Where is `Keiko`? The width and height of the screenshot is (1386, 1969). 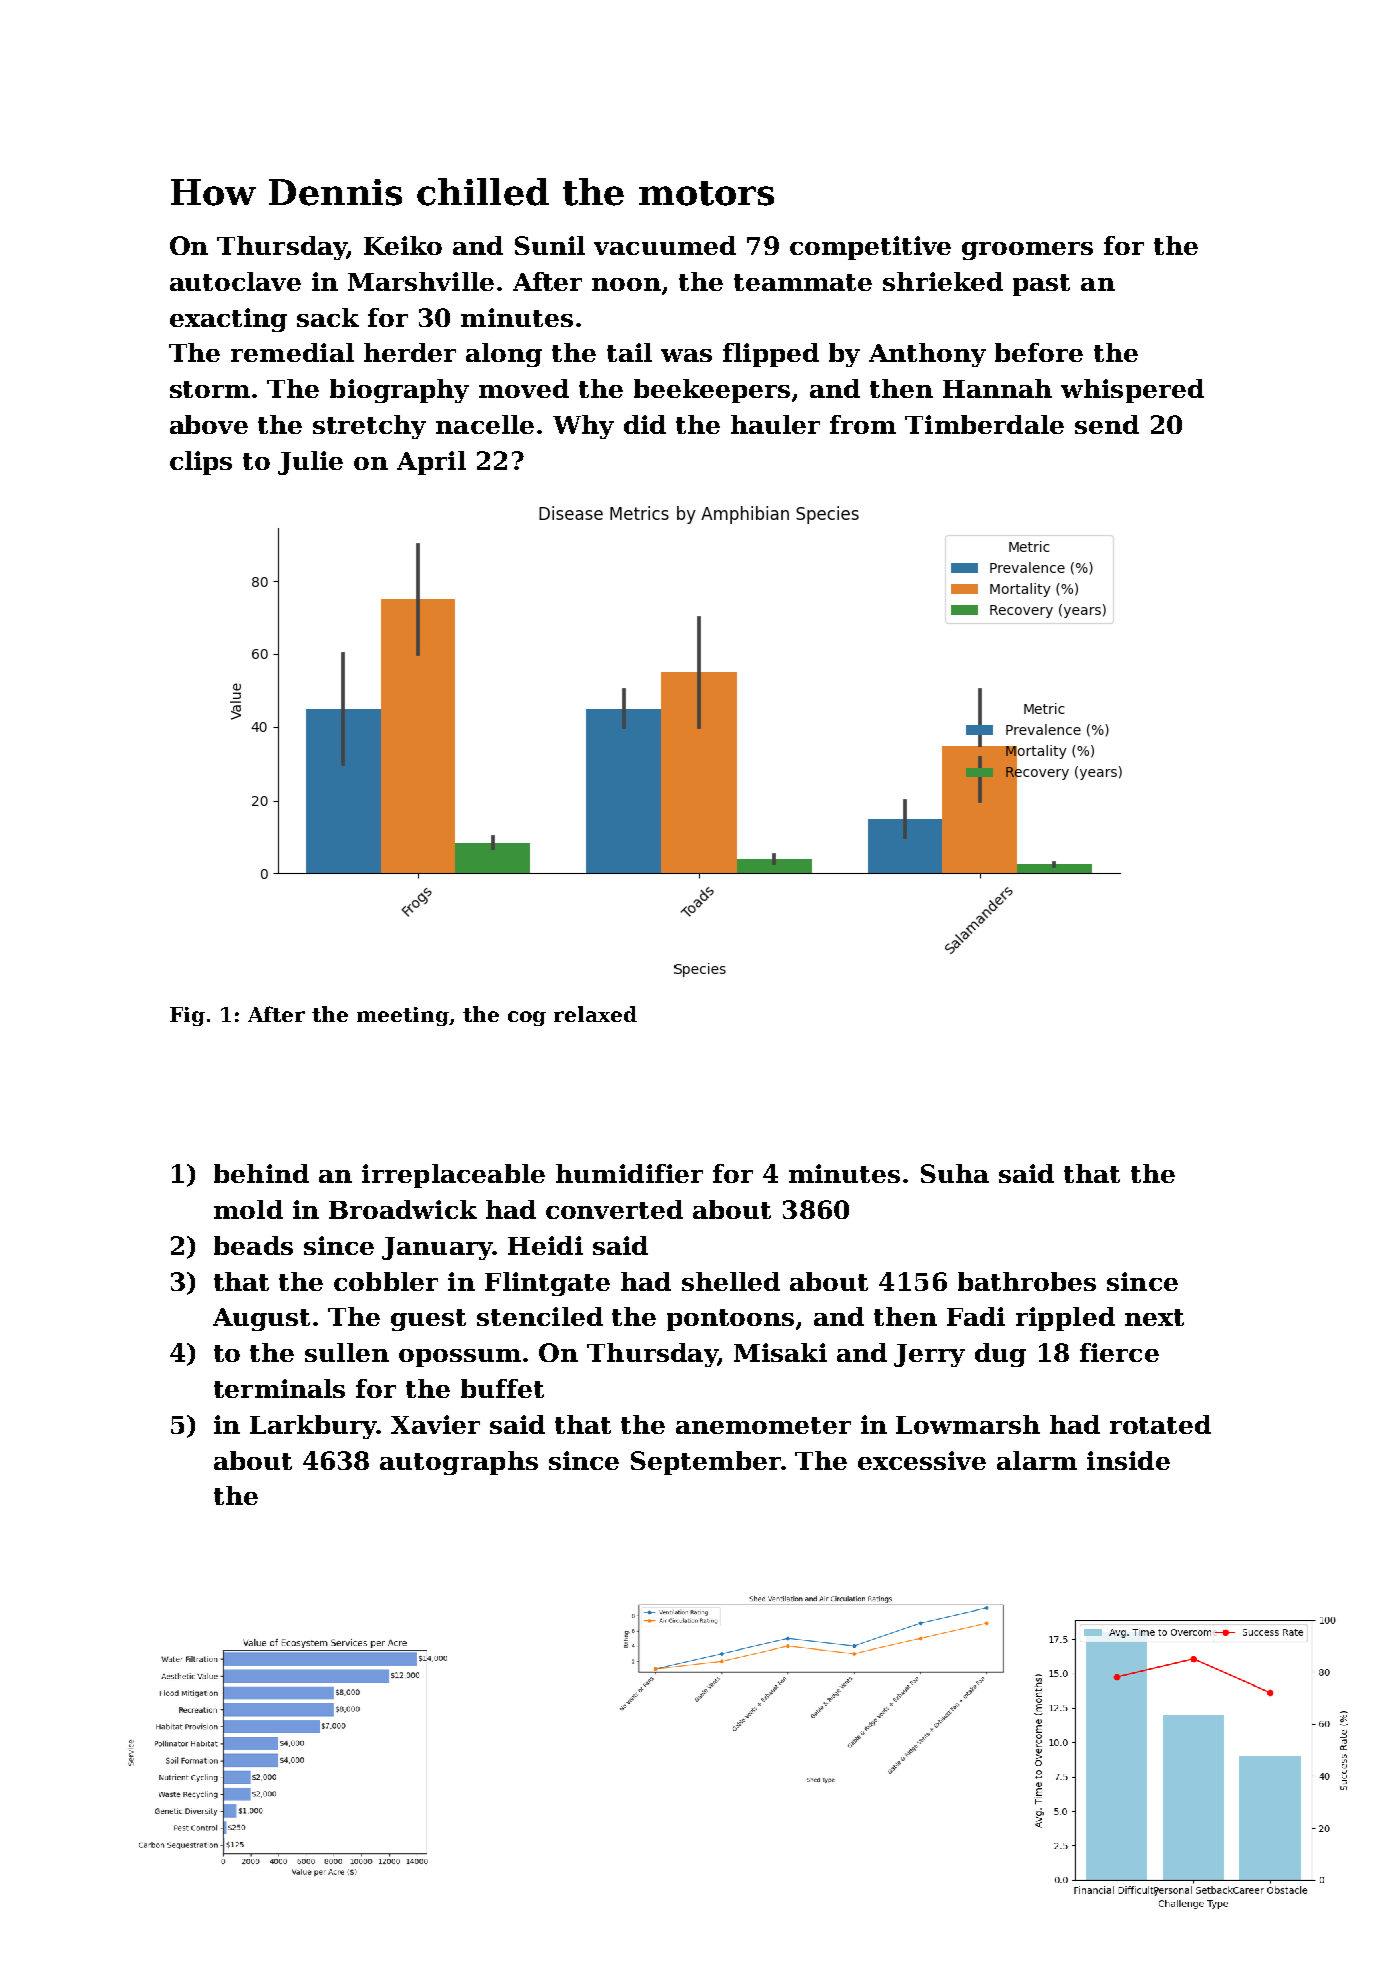
Keiko is located at coordinates (403, 245).
